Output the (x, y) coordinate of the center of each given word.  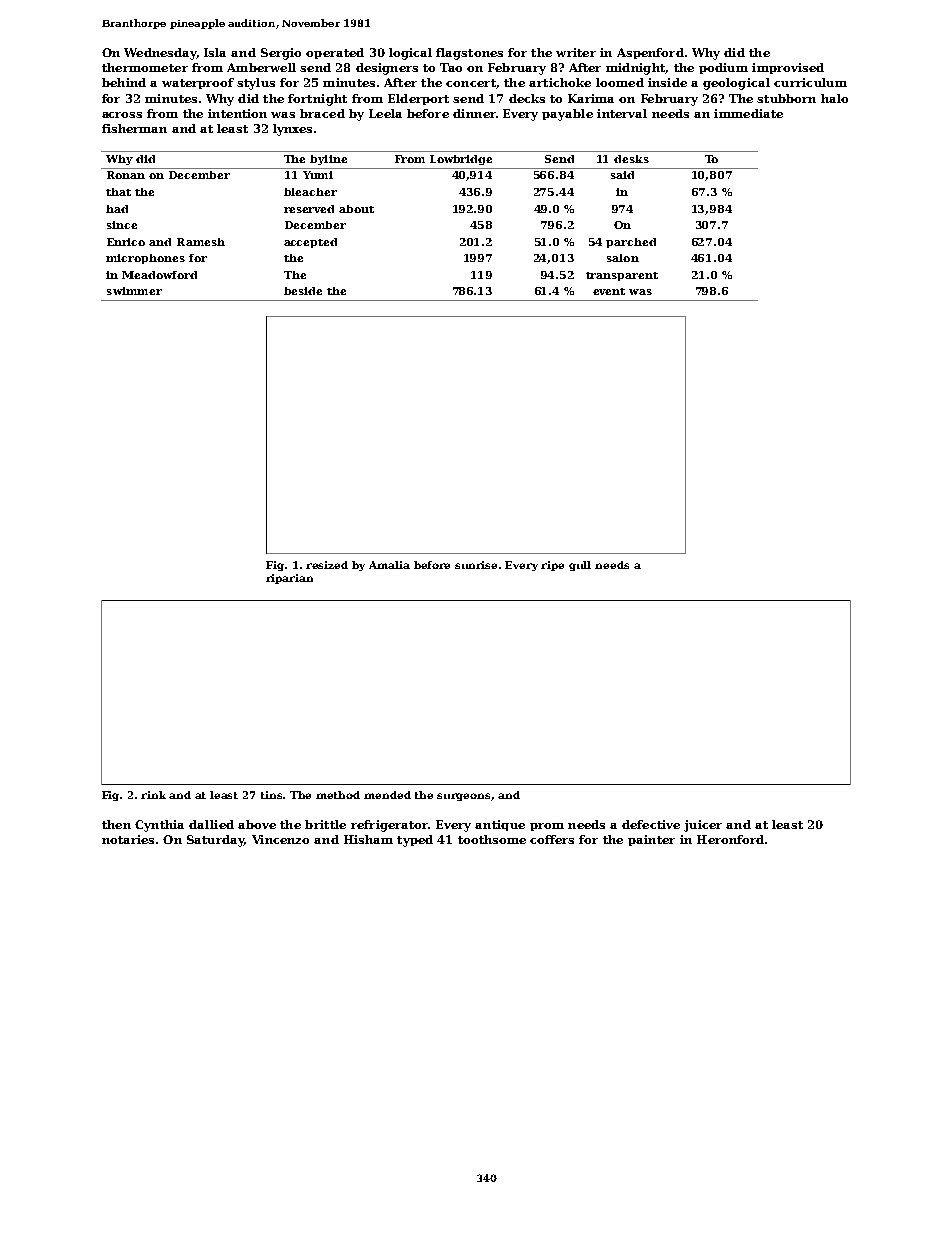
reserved (309, 209)
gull (580, 566)
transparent (622, 276)
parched (631, 243)
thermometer (145, 67)
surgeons (463, 797)
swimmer (134, 291)
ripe (552, 566)
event (609, 291)
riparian (289, 579)
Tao (451, 67)
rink (153, 795)
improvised (788, 68)
